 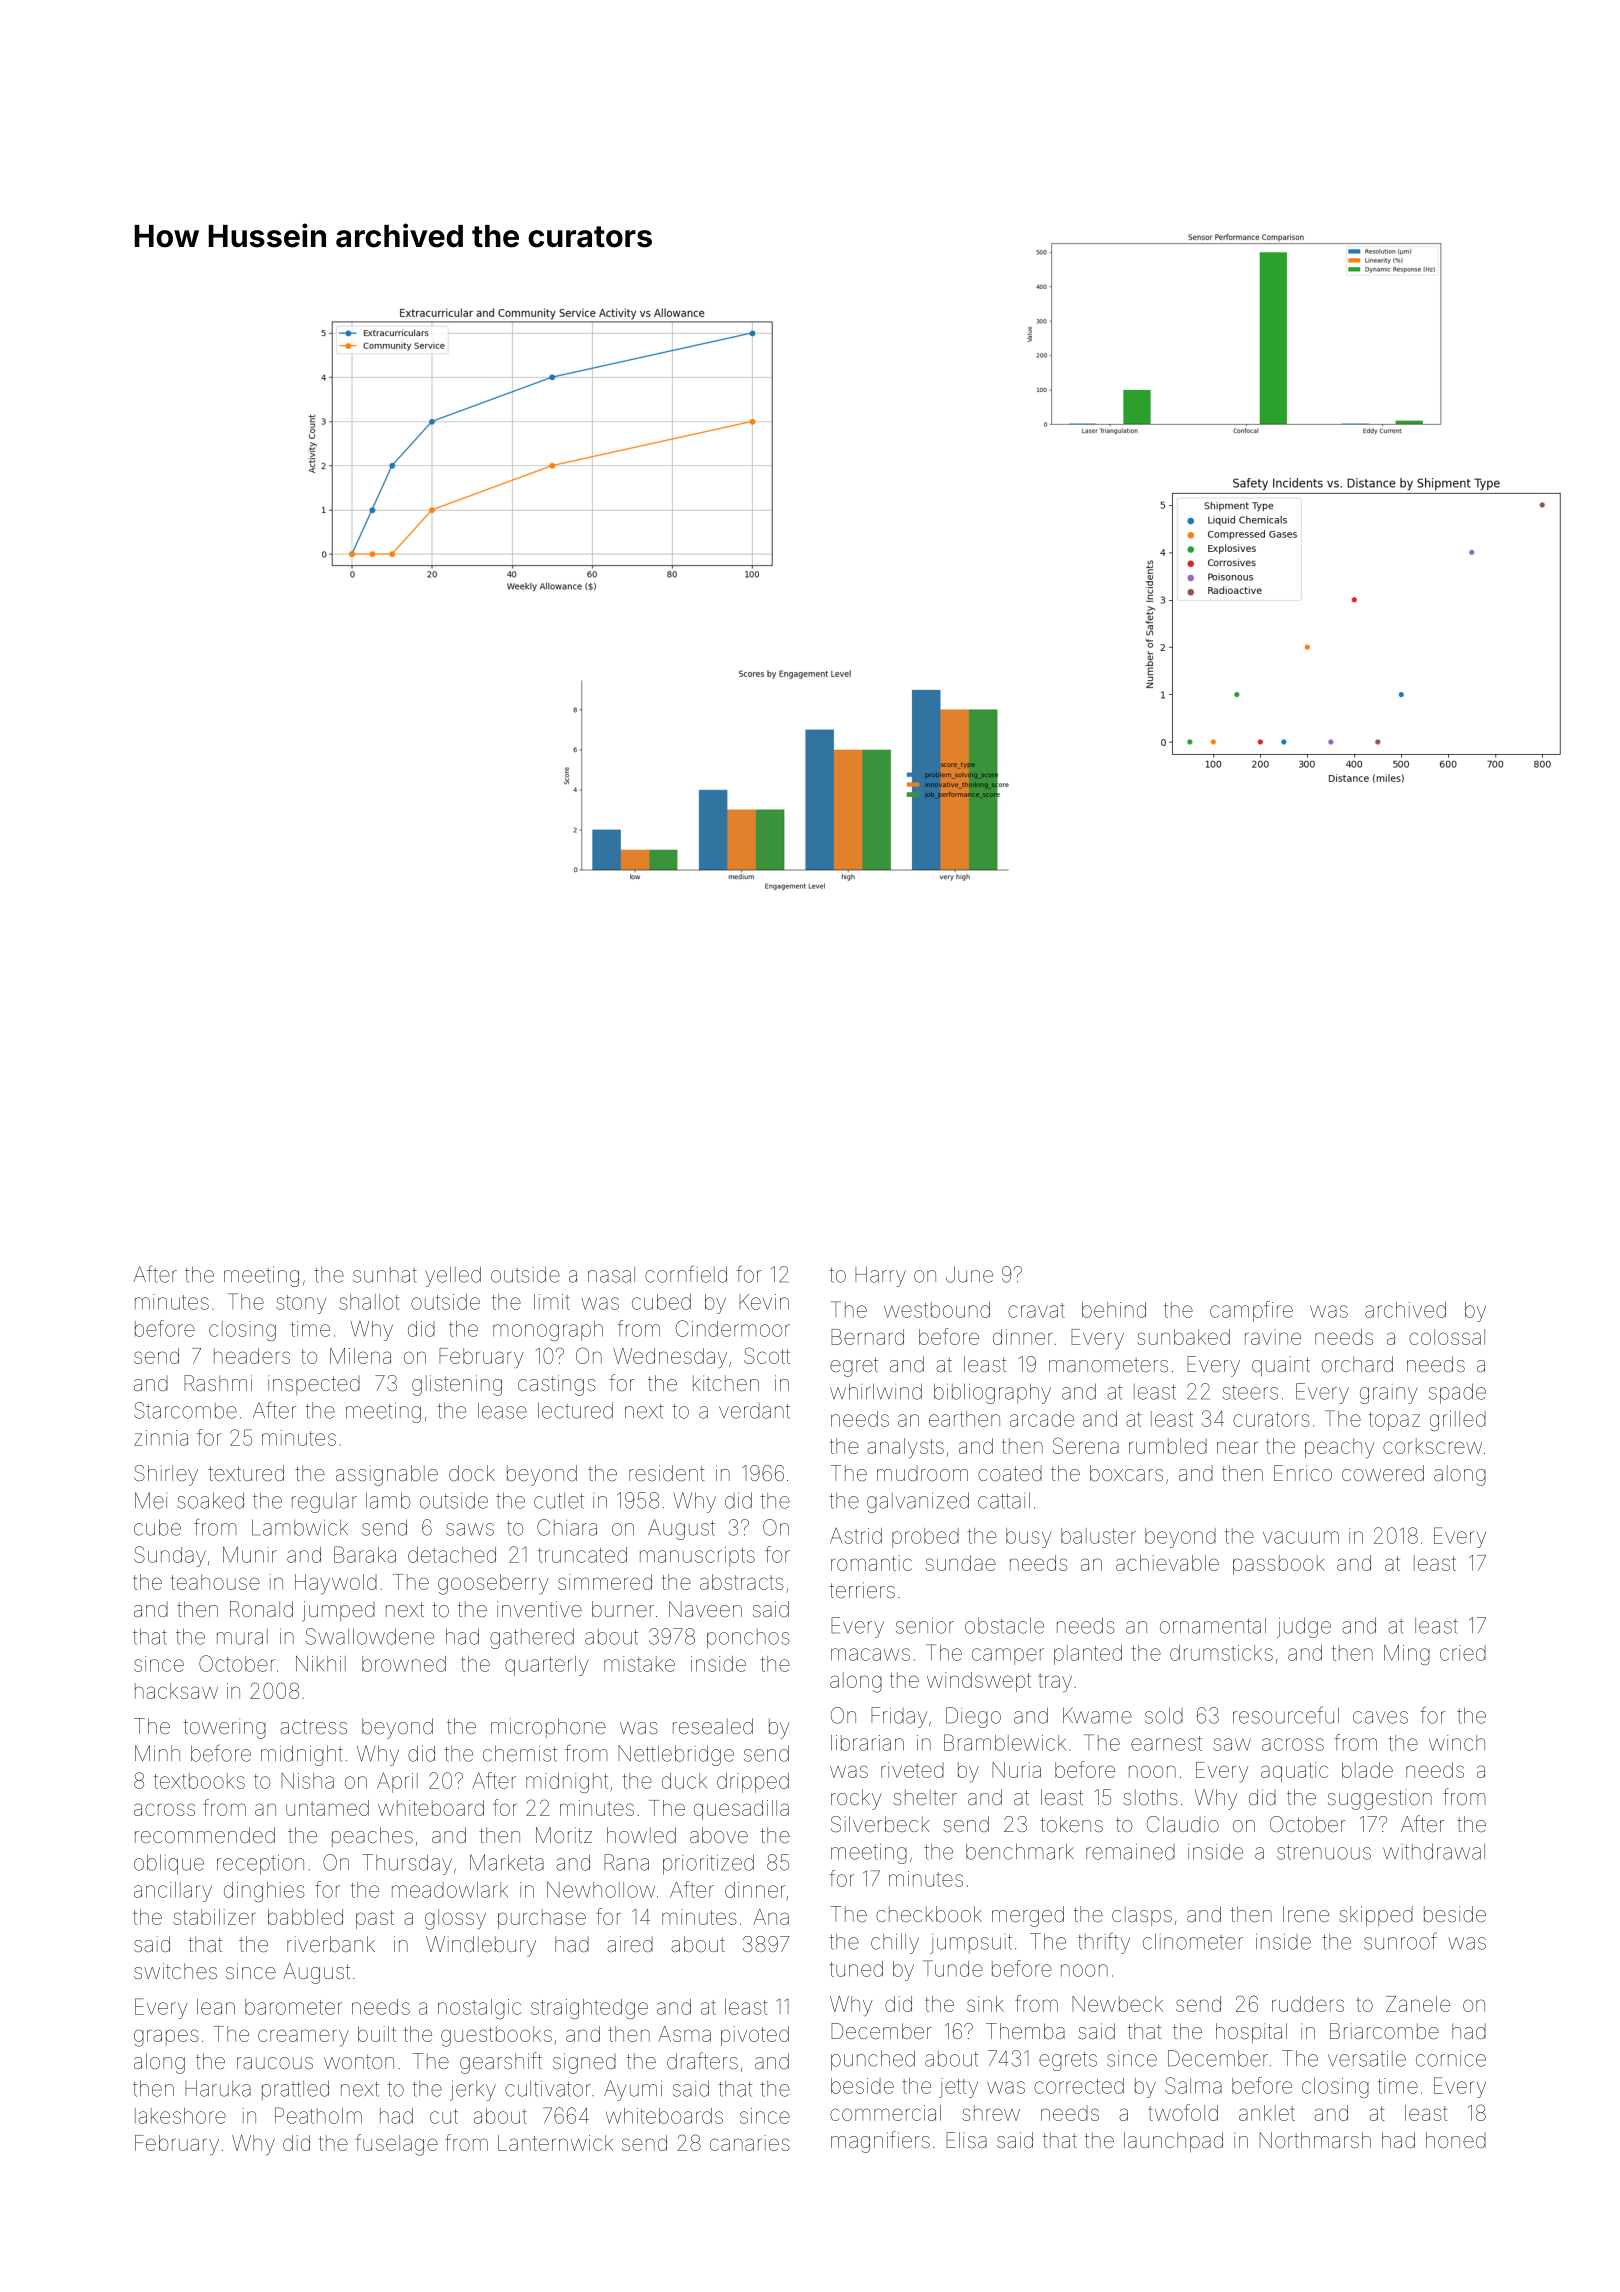 I want to click on Baraka, so click(x=365, y=1554).
